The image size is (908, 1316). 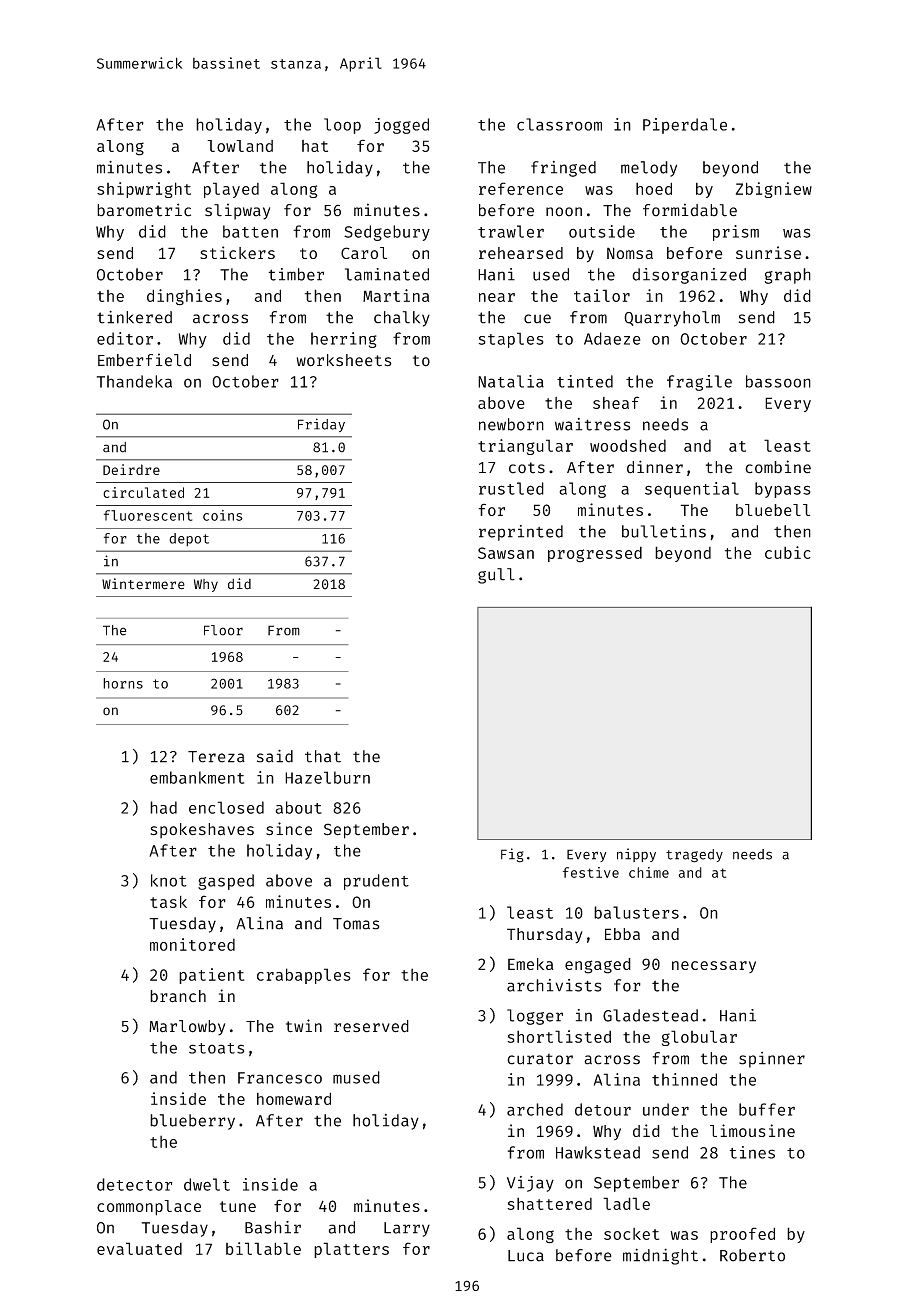 I want to click on jogged, so click(x=401, y=126).
